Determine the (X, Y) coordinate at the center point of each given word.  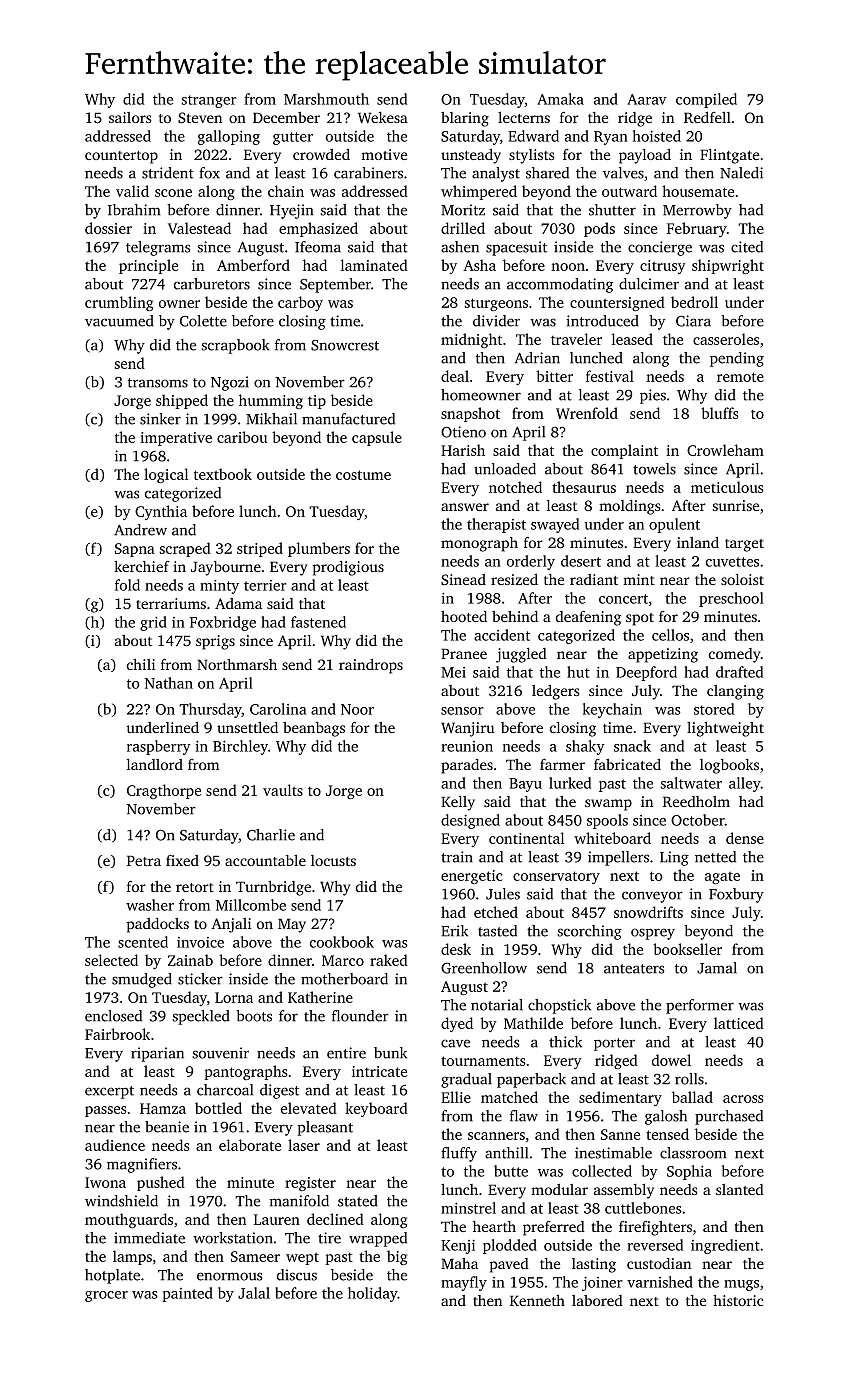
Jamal (717, 968)
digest (279, 1091)
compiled (706, 100)
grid (153, 623)
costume (363, 475)
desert (581, 561)
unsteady (471, 156)
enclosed (113, 1016)
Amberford (253, 265)
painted (187, 1294)
